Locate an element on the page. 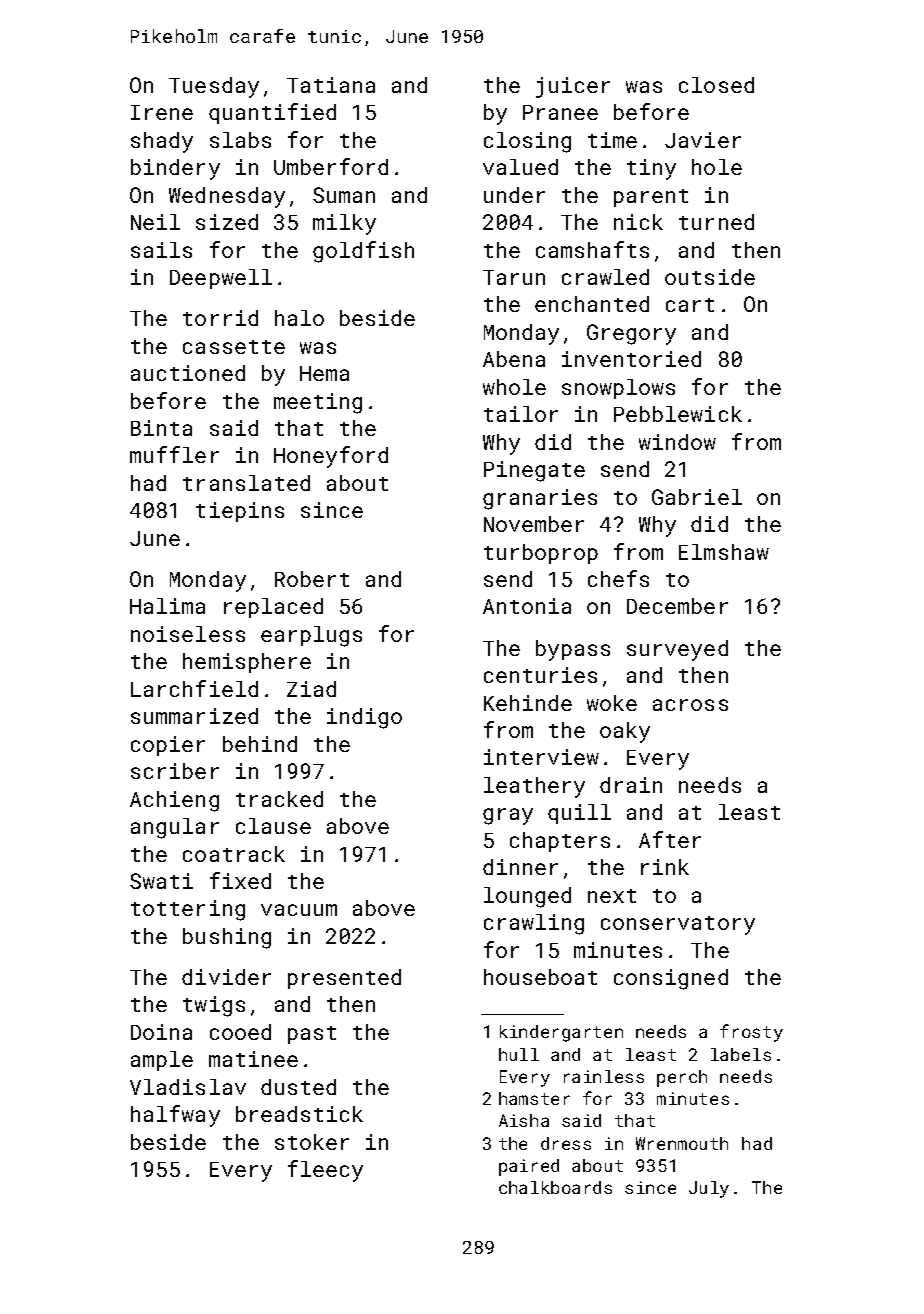  cassette is located at coordinates (234, 347).
